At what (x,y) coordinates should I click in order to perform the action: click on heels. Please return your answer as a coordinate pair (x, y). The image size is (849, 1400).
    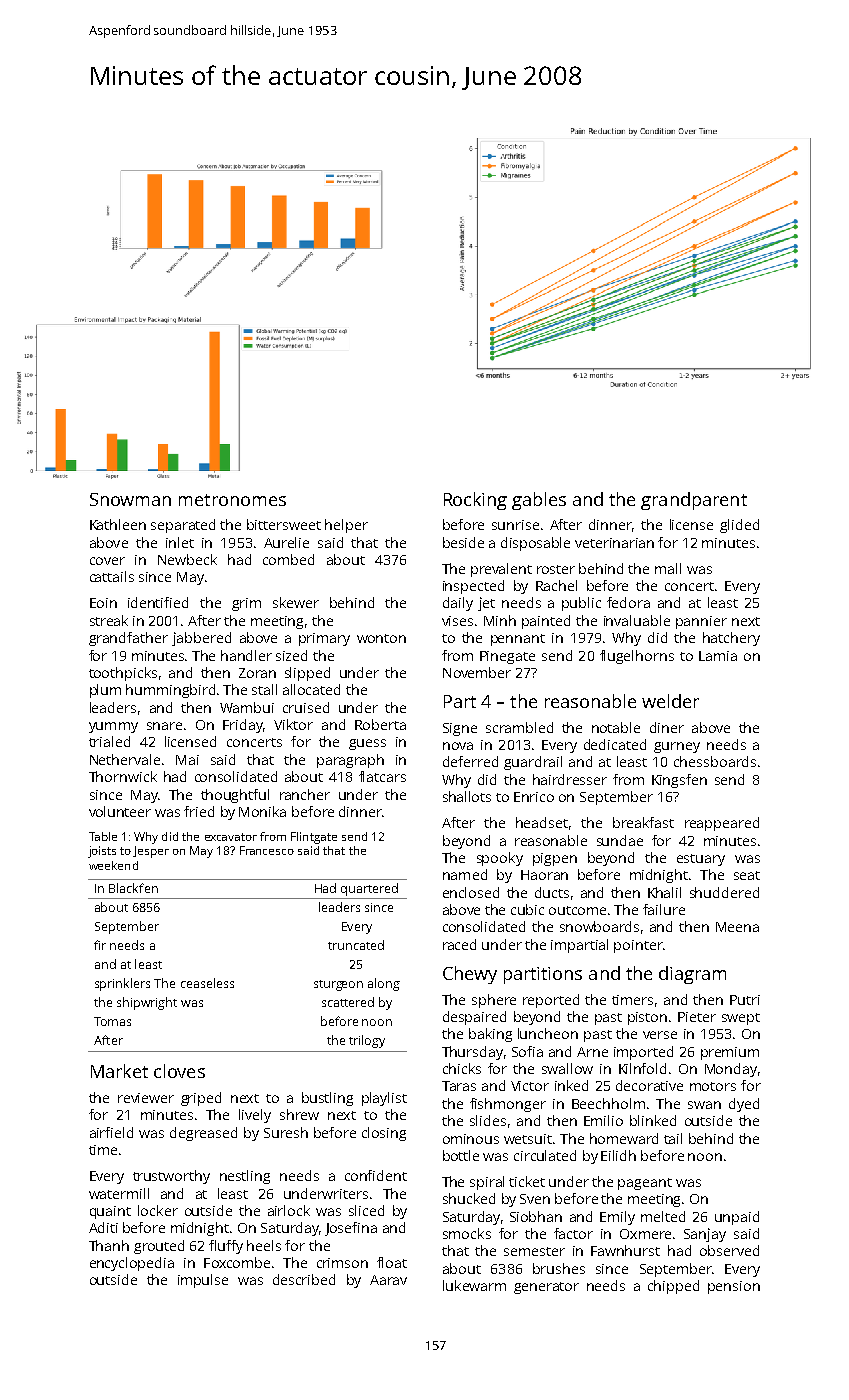
    Looking at the image, I should click on (264, 1245).
